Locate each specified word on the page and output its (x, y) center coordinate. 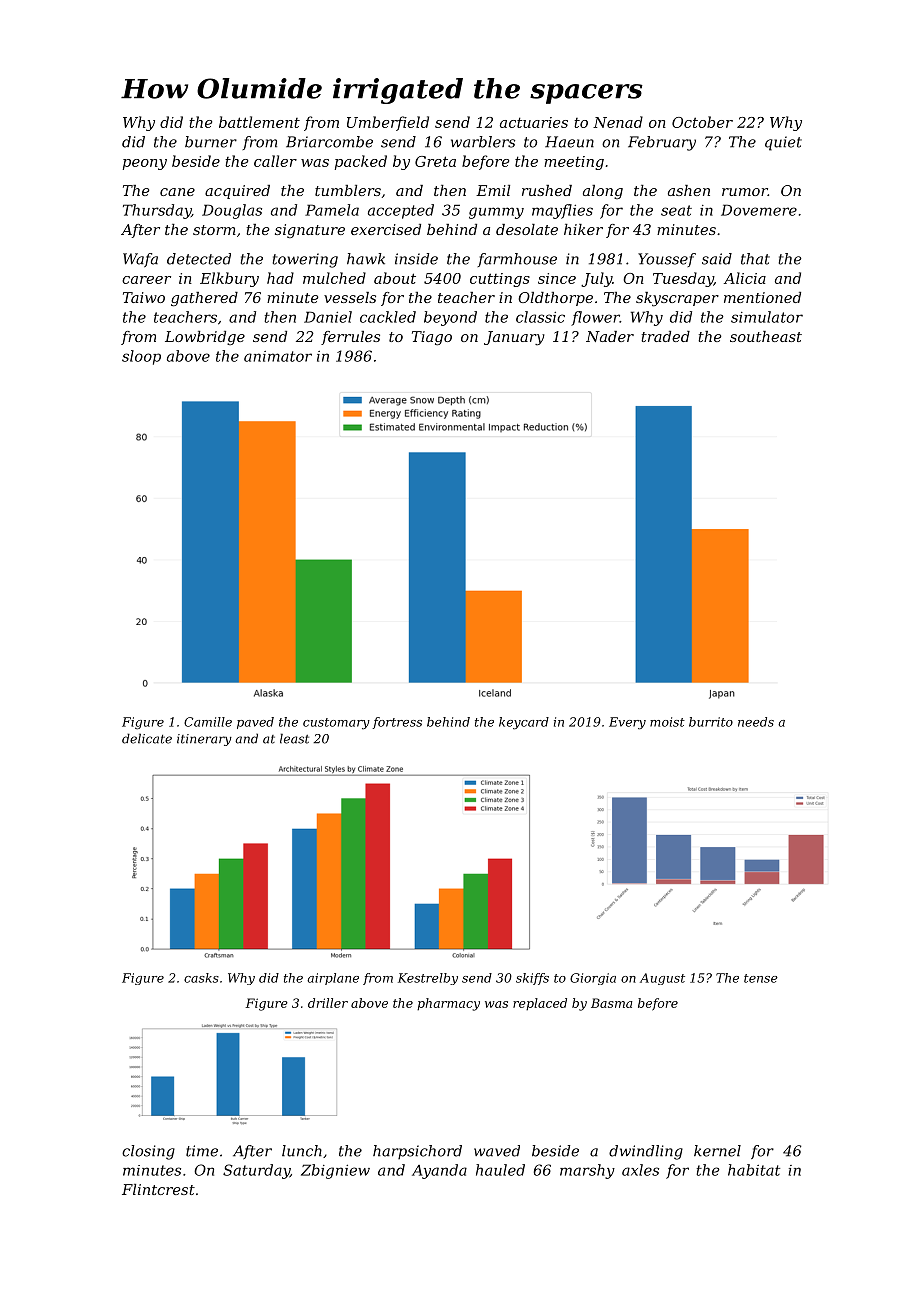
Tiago (432, 338)
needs (756, 722)
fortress (397, 723)
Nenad (618, 122)
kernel (717, 1151)
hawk (366, 259)
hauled (500, 1170)
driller (328, 1003)
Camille (208, 722)
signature (310, 231)
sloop (141, 357)
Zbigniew (335, 1171)
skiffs (532, 979)
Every (627, 723)
